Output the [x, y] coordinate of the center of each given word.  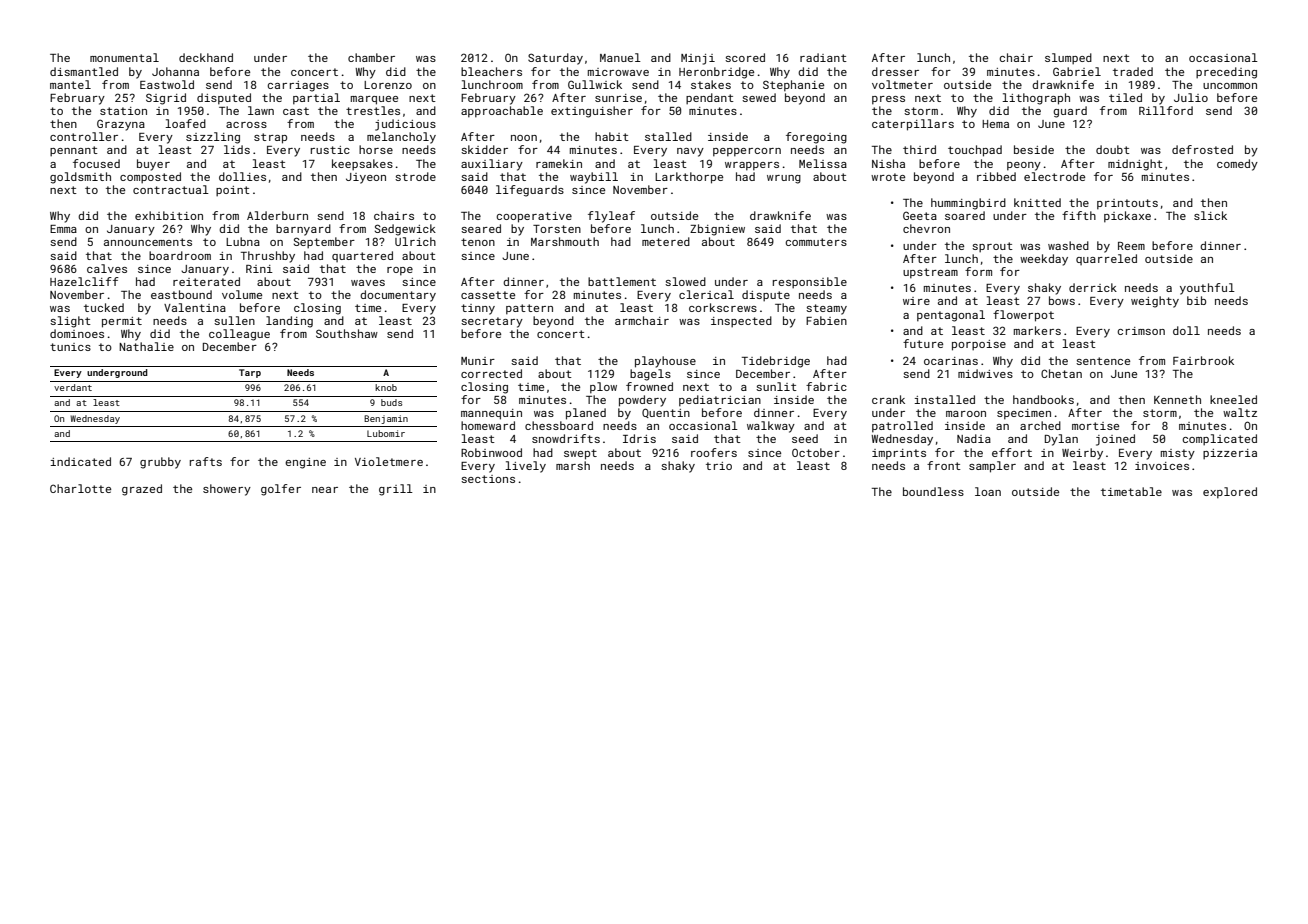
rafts [206, 461]
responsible [810, 283]
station [123, 111]
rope [400, 271]
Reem [1131, 246]
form [978, 271]
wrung [784, 179]
